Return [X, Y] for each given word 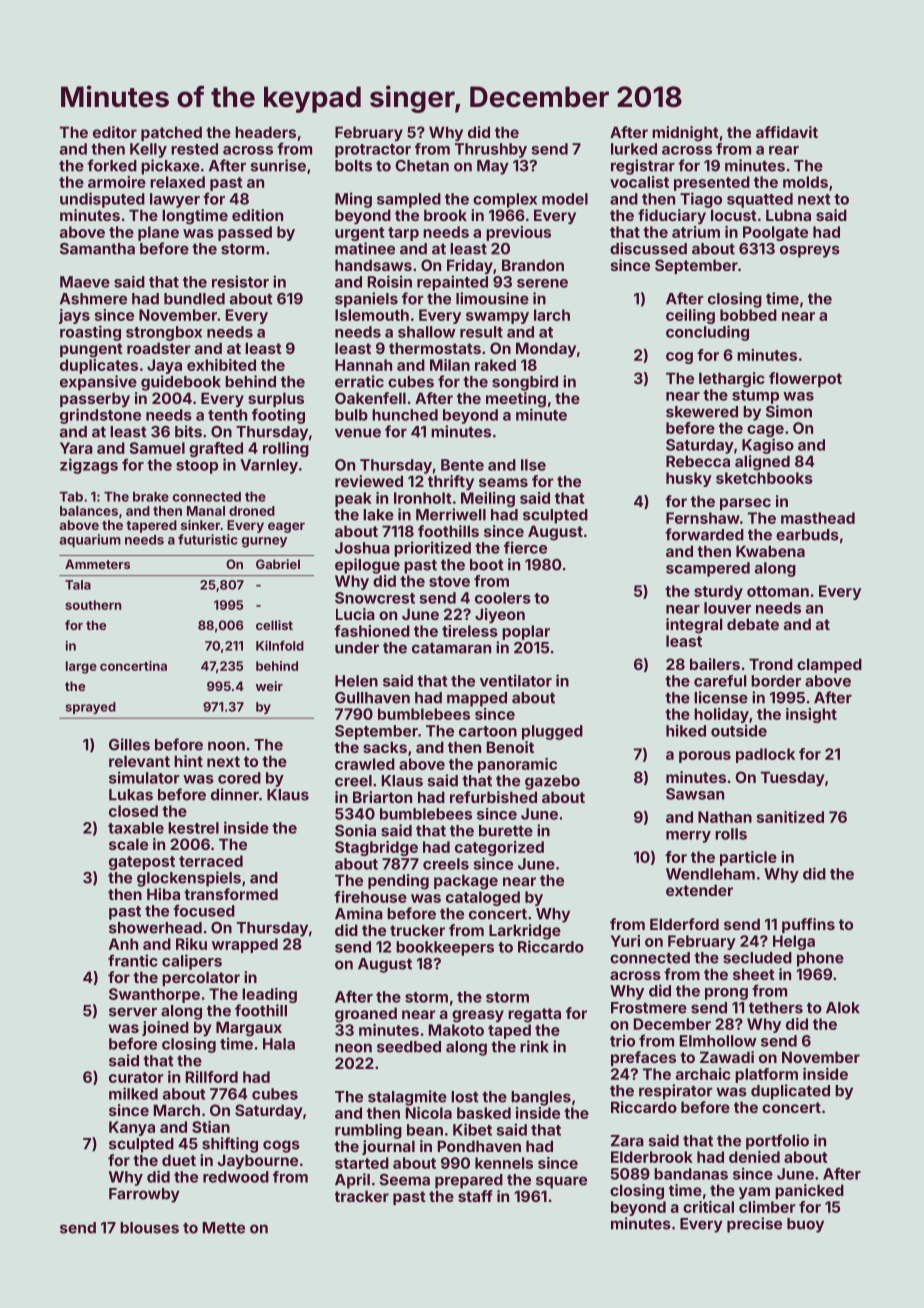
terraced [211, 861]
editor [115, 132]
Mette [224, 1228]
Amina [359, 913]
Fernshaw [703, 518]
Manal [206, 511]
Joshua [362, 548]
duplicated [790, 1092]
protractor [373, 151]
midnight [685, 134]
